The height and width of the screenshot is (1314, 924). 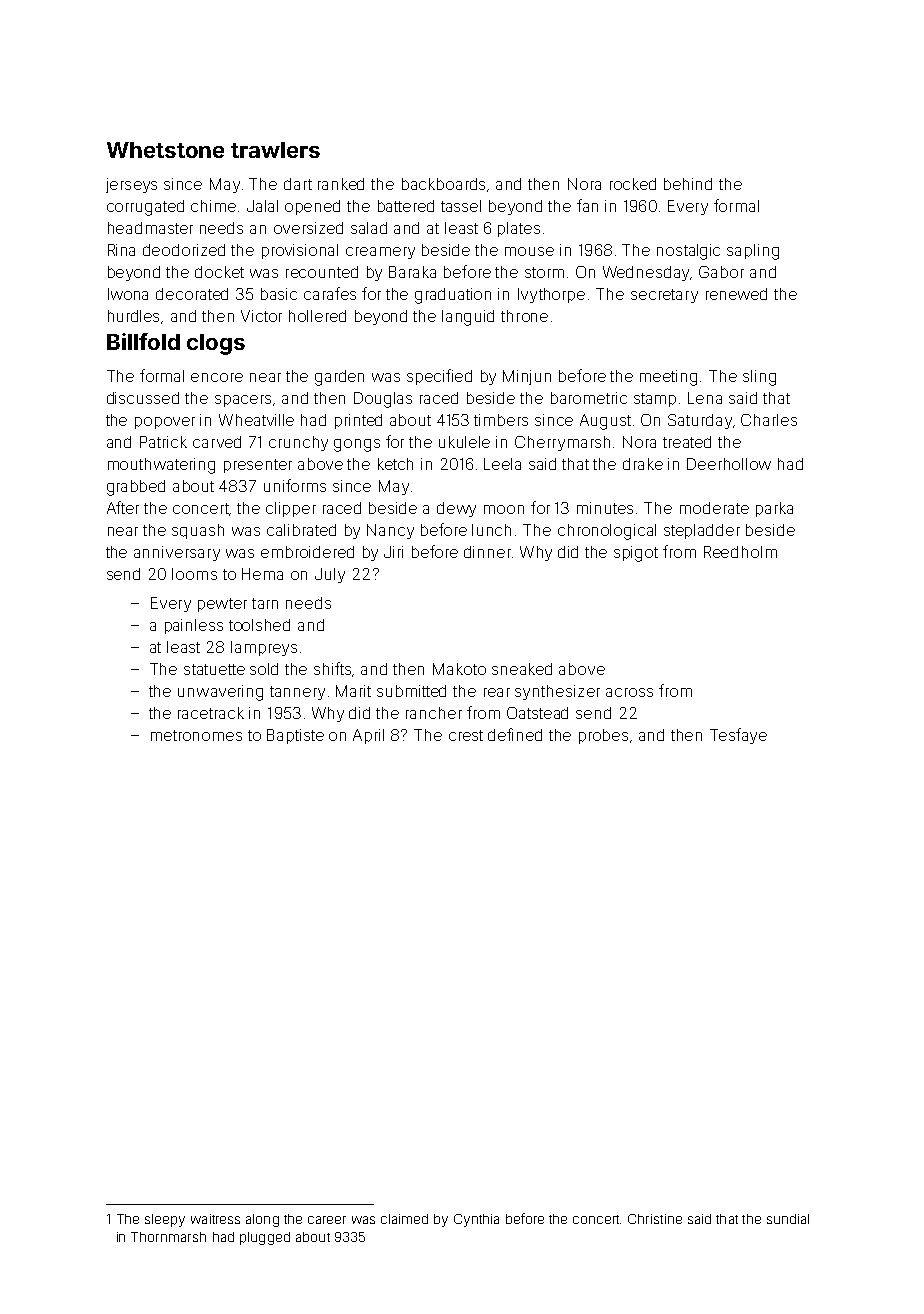 I want to click on Reedholm, so click(x=740, y=552).
